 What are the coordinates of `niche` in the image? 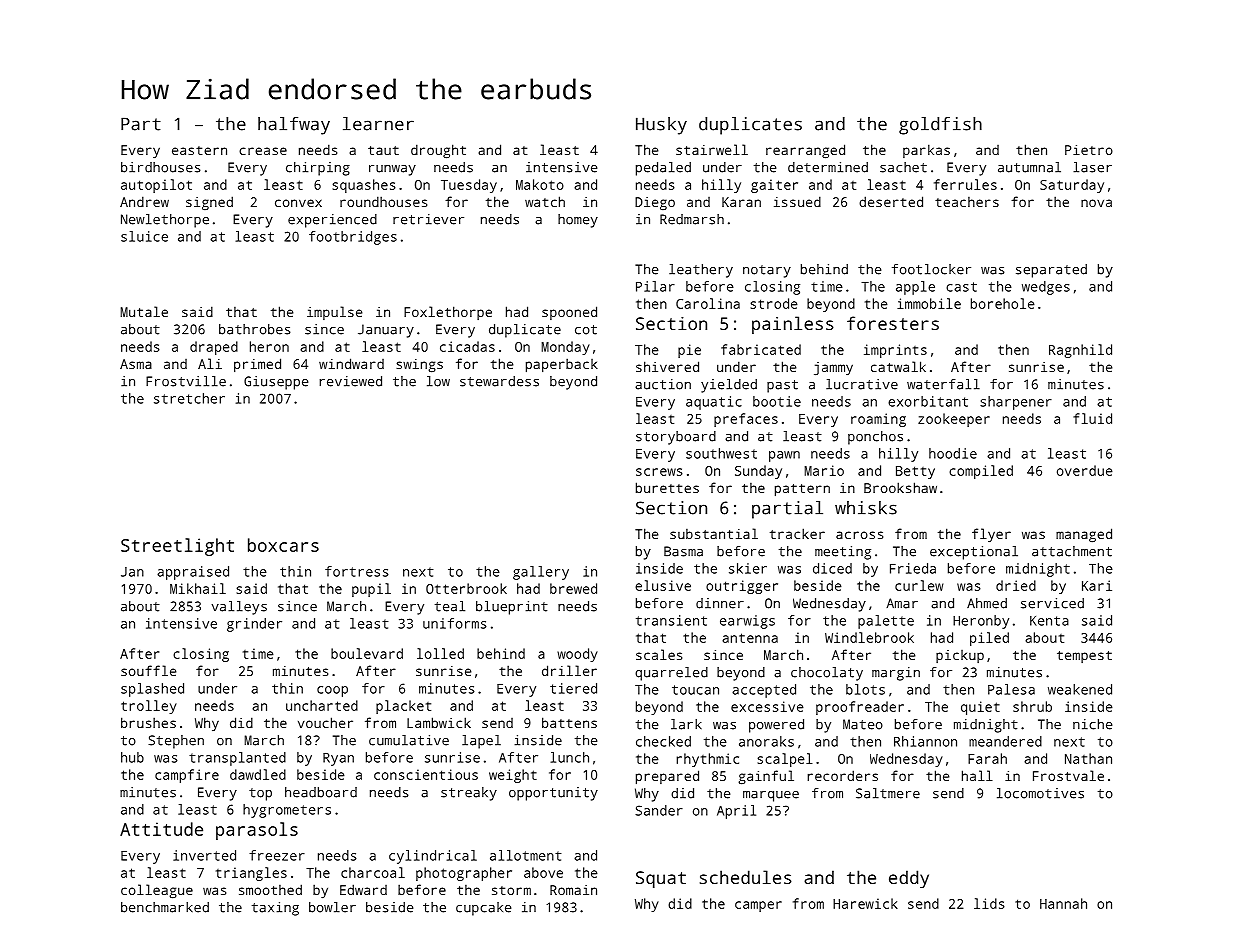 It's located at (1092, 724).
